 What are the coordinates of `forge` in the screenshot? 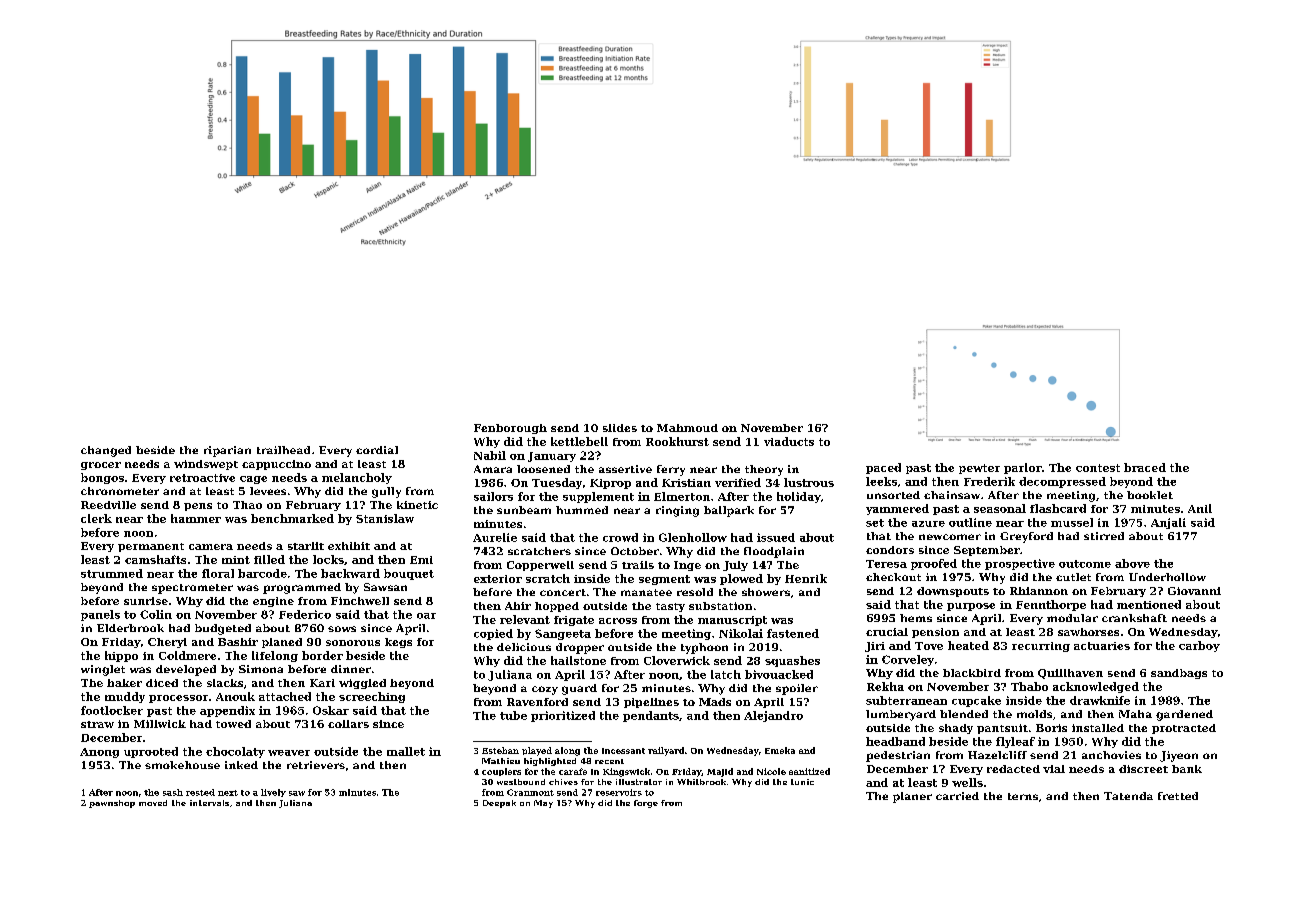 It's located at (646, 804).
